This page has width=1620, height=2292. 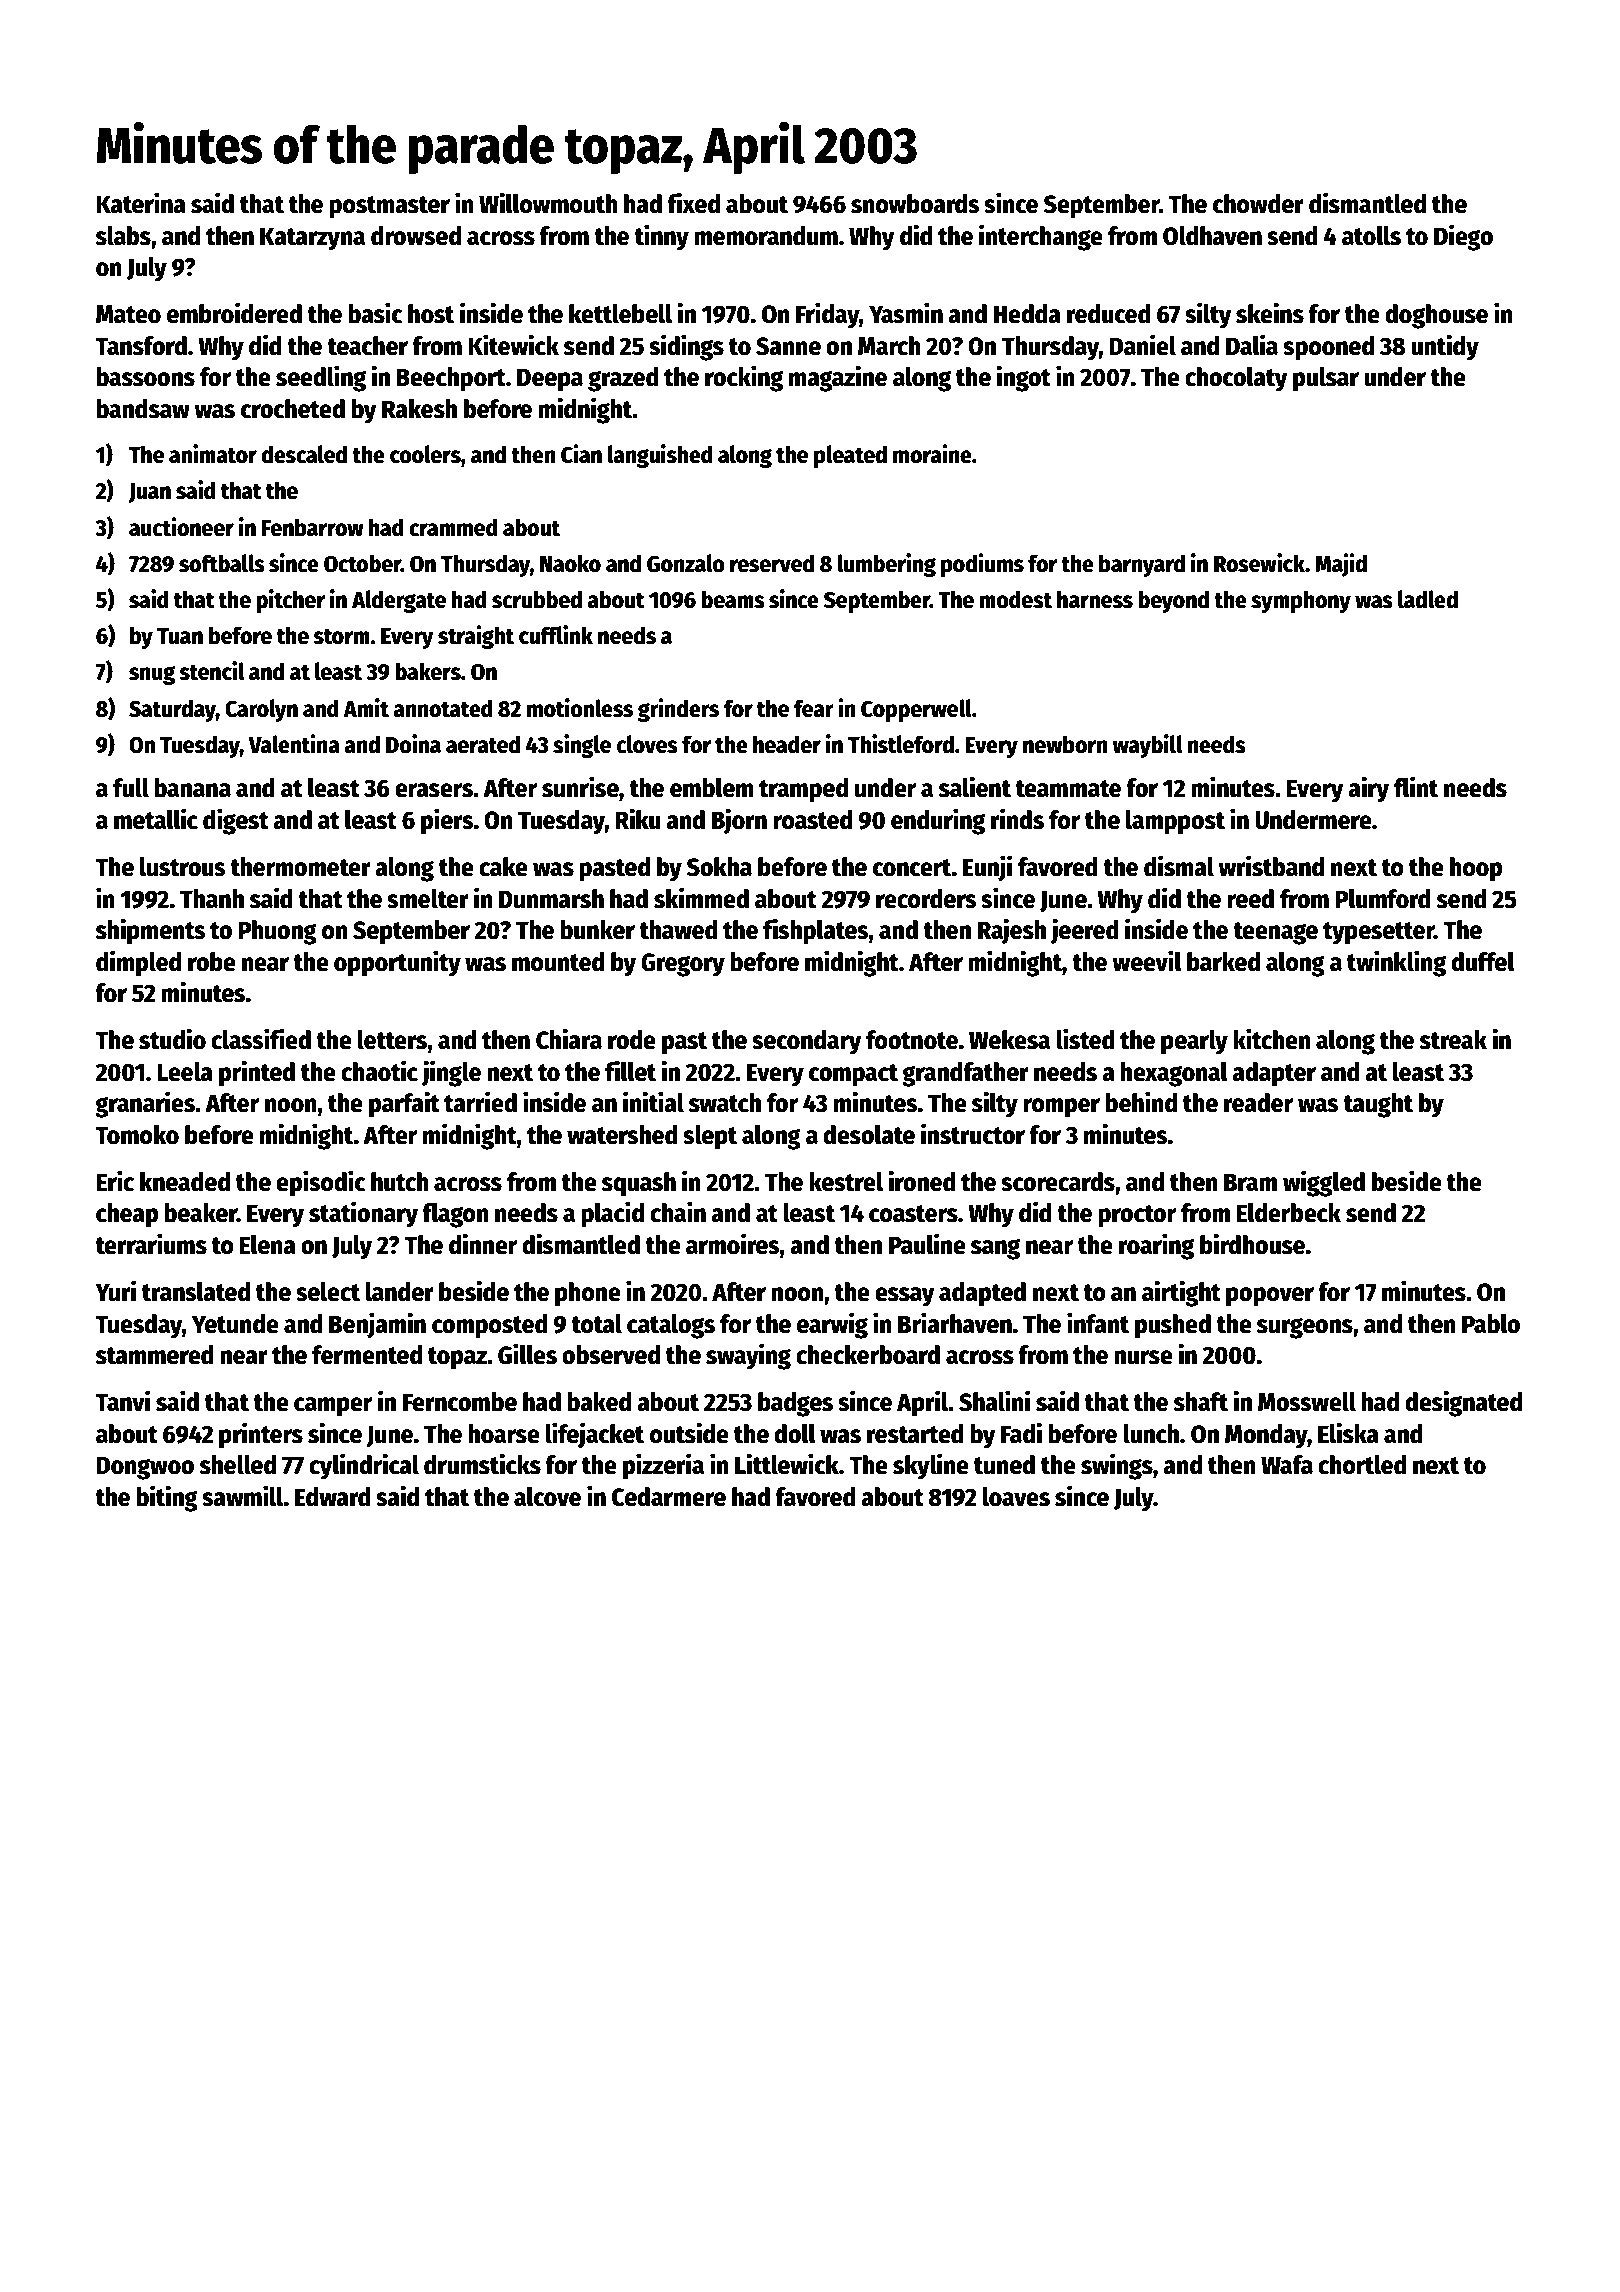 What do you see at coordinates (167, 1498) in the page?
I see `biting` at bounding box center [167, 1498].
